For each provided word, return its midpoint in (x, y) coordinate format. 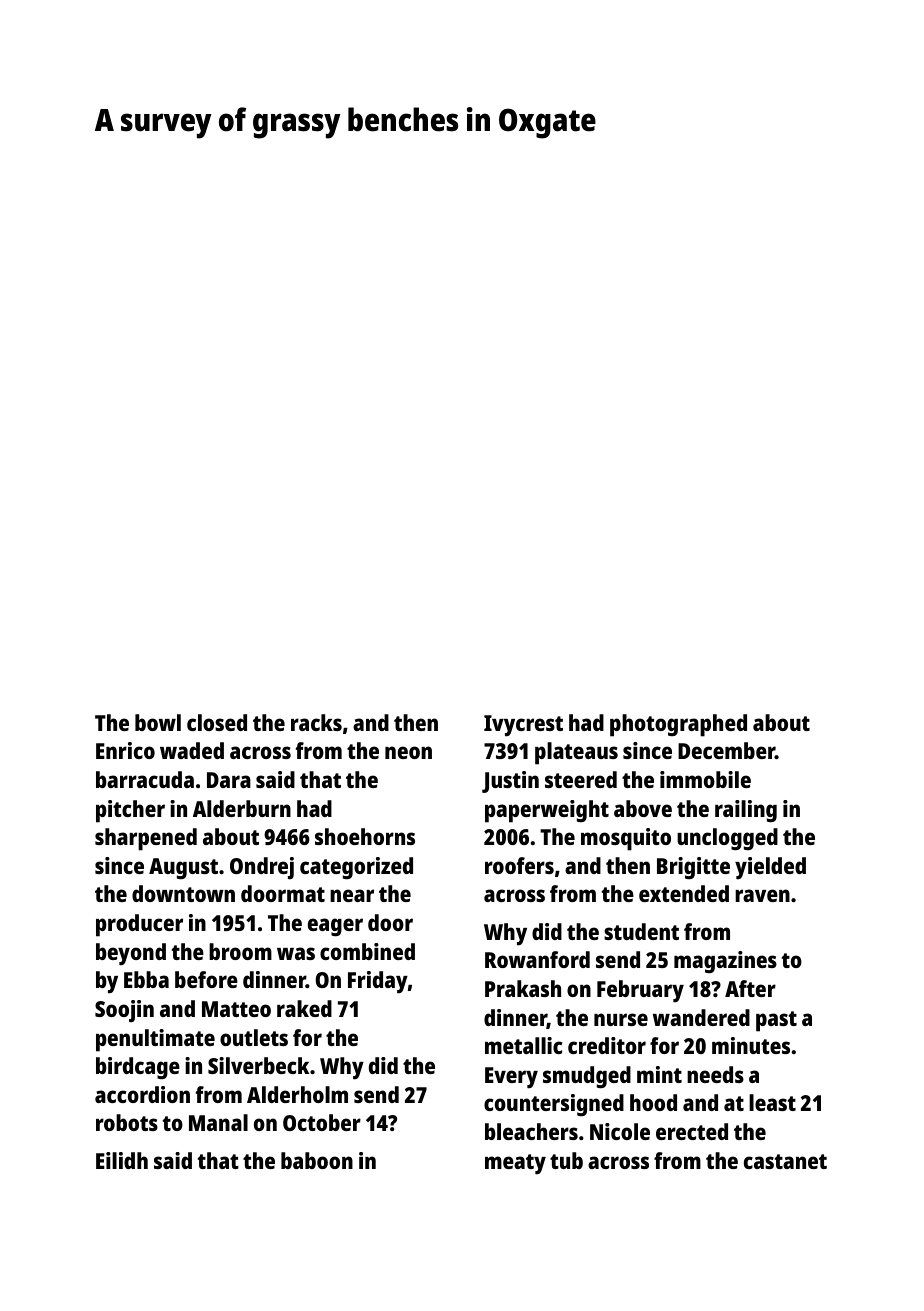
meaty (515, 1164)
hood (653, 1102)
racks (316, 722)
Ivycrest (523, 726)
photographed (678, 725)
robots (127, 1122)
